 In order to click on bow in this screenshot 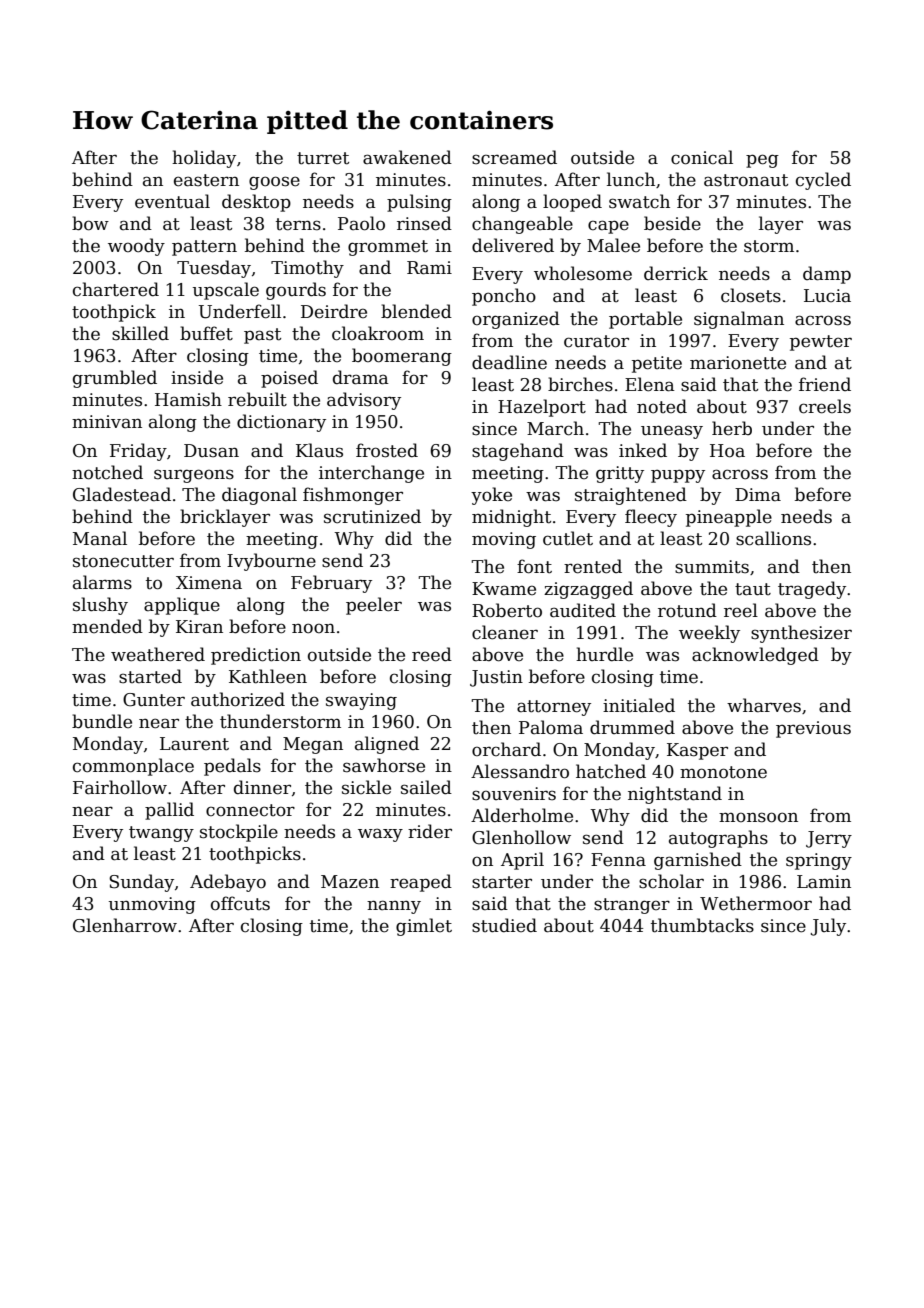, I will do `click(90, 223)`.
